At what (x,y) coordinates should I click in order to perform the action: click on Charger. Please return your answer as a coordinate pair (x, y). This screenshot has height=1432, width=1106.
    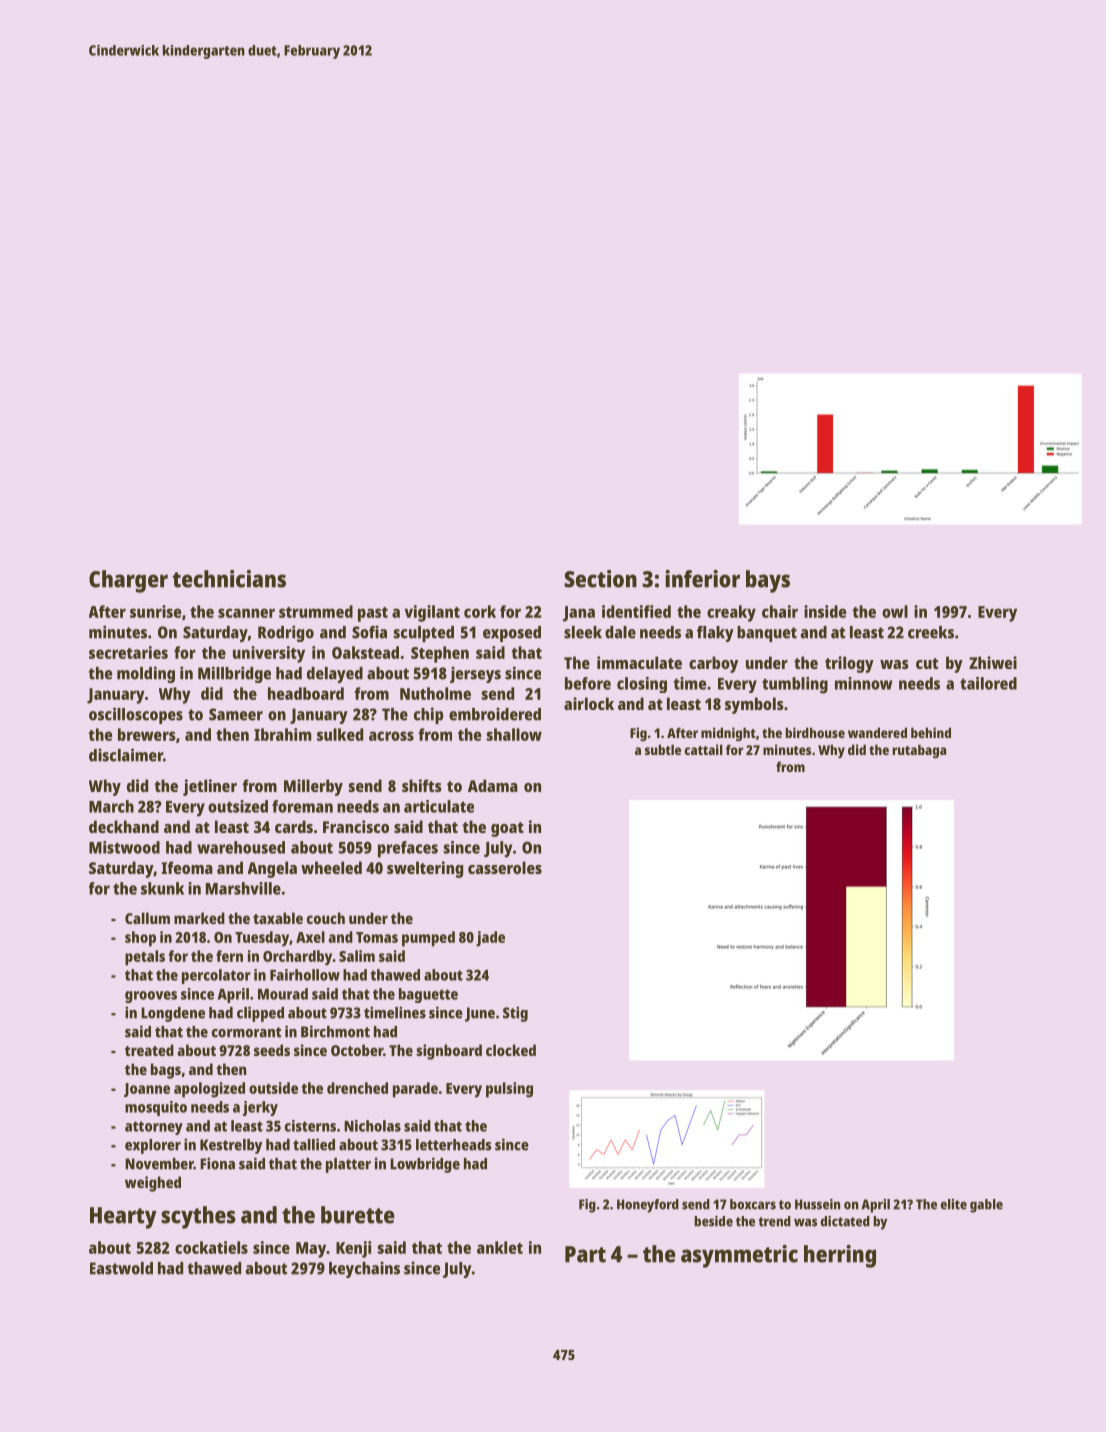
    Looking at the image, I should click on (128, 581).
